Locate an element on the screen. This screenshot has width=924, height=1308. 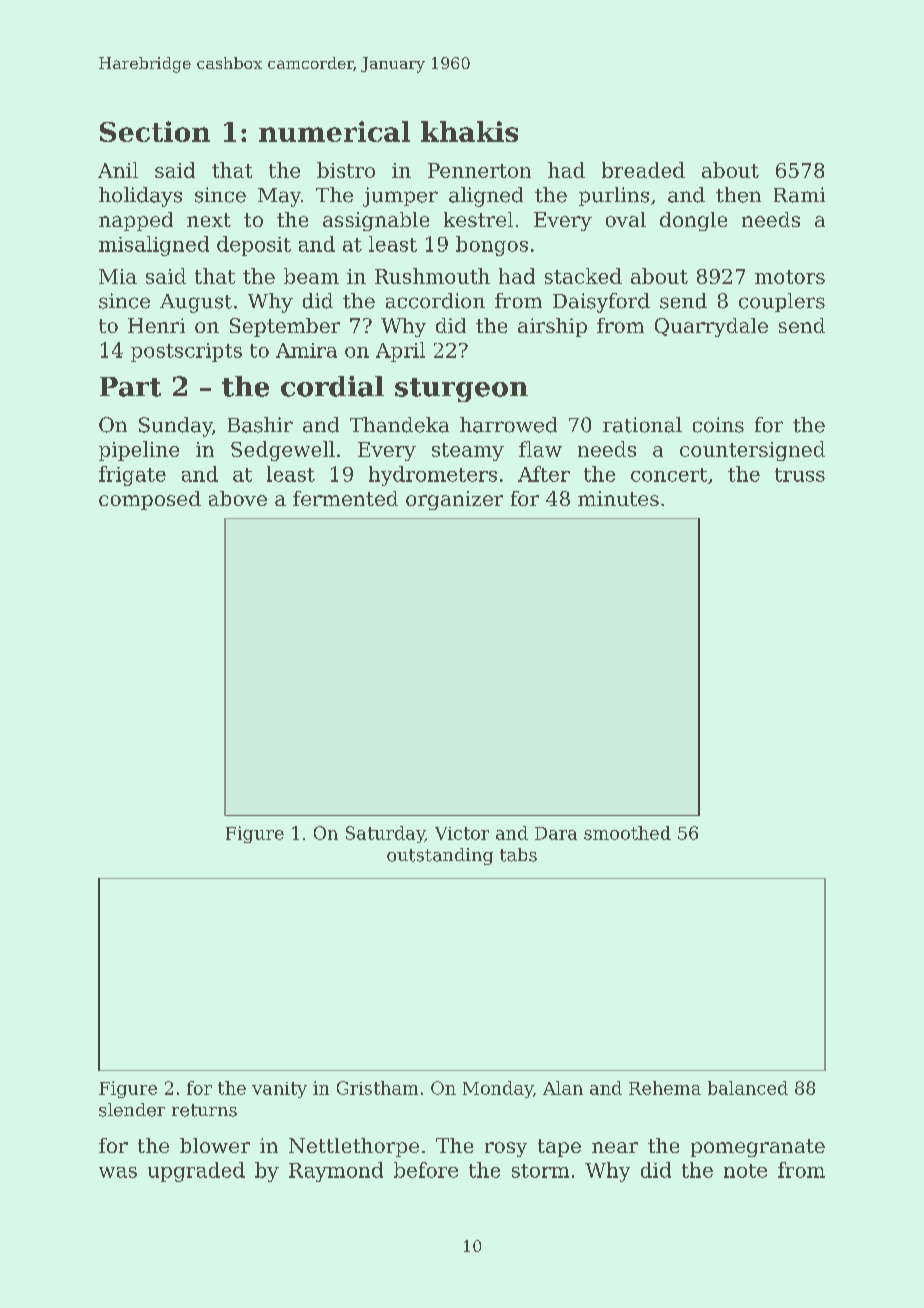
Dara is located at coordinates (556, 833).
